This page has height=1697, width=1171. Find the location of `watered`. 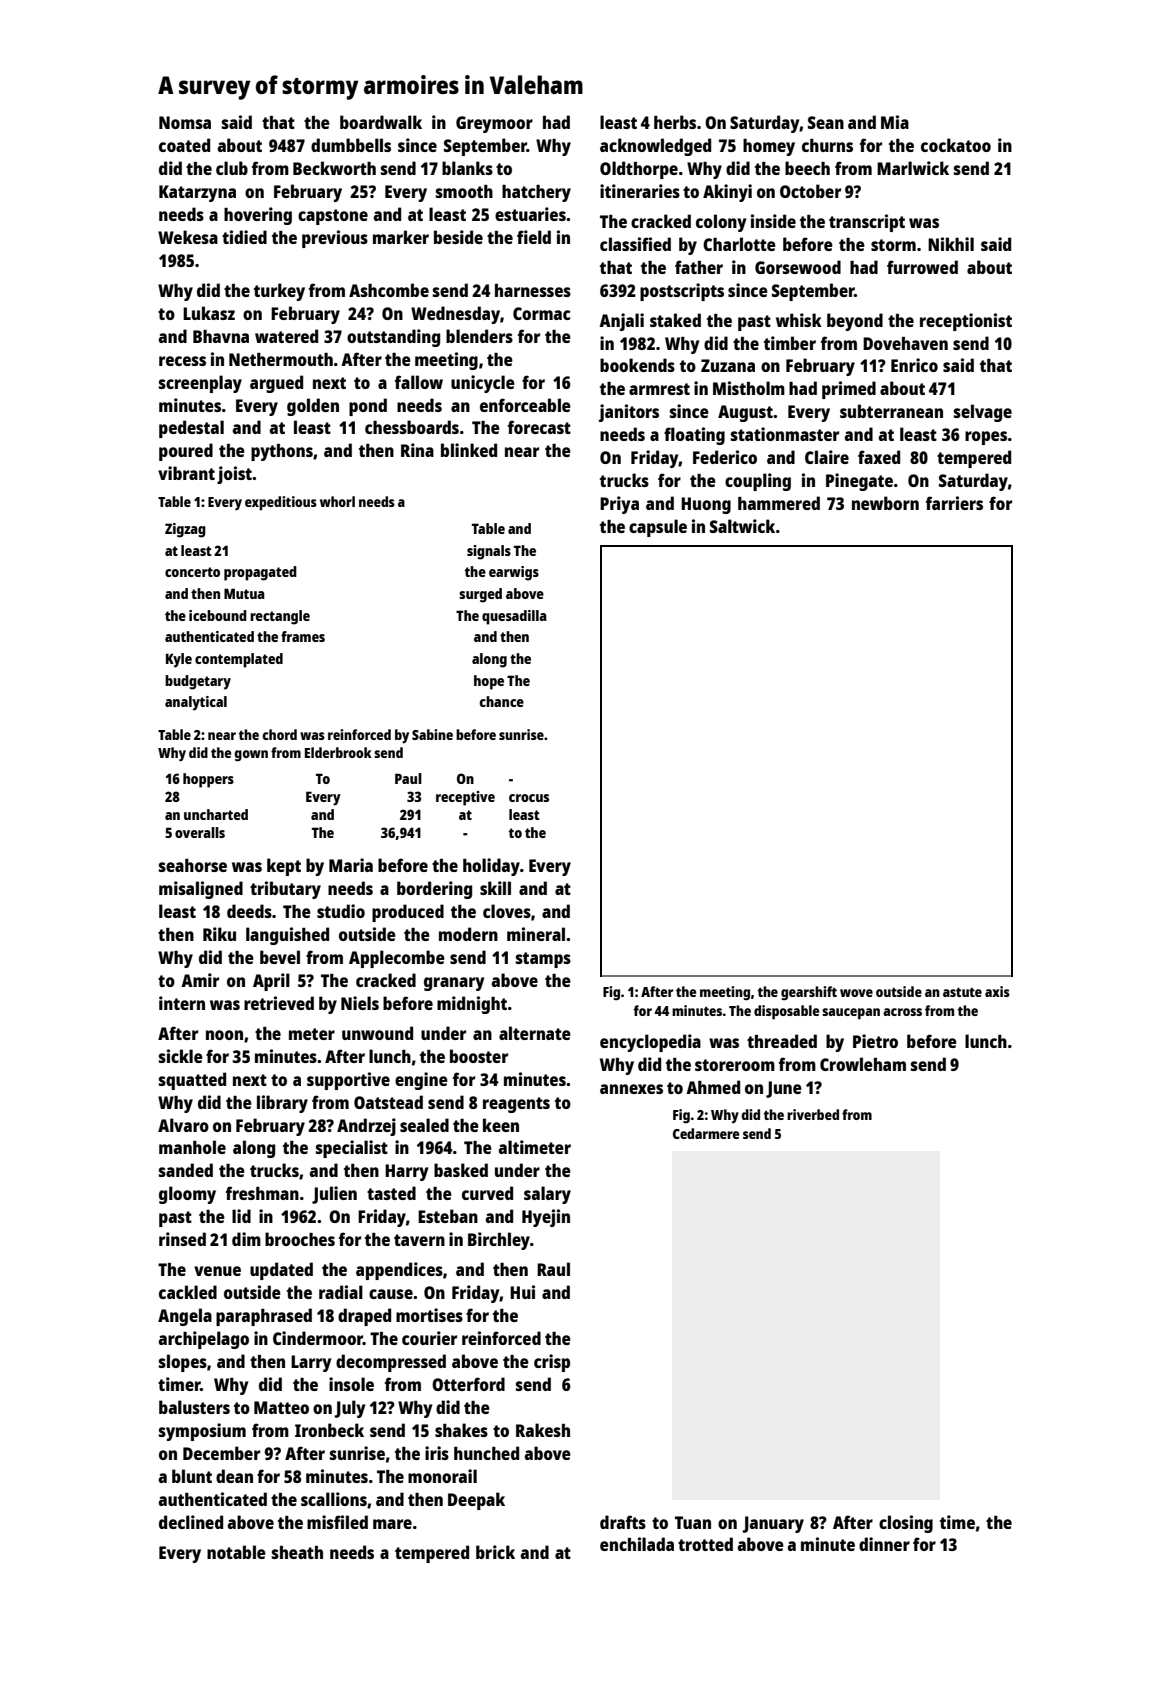

watered is located at coordinates (286, 336).
